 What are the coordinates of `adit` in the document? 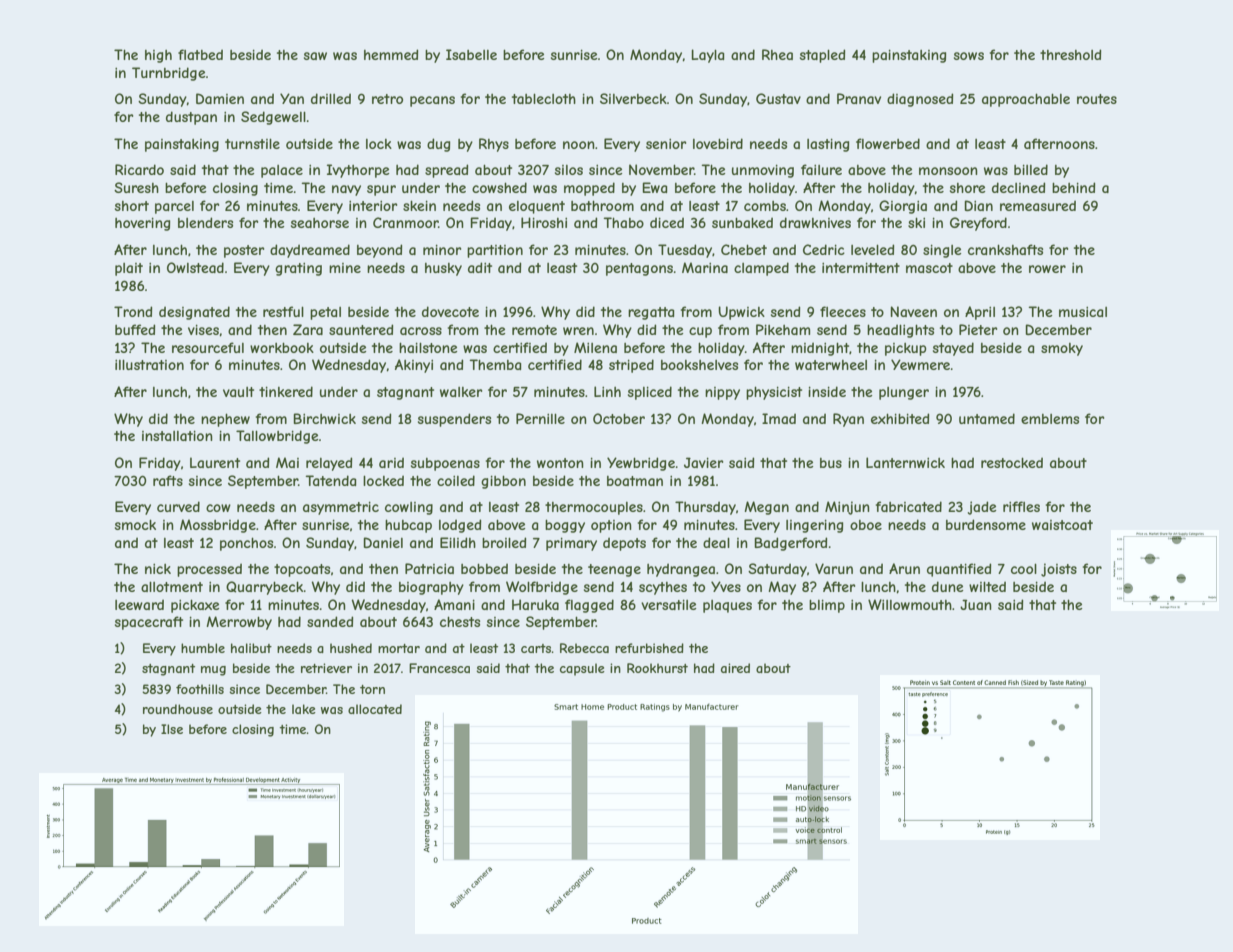 It's located at (480, 267).
